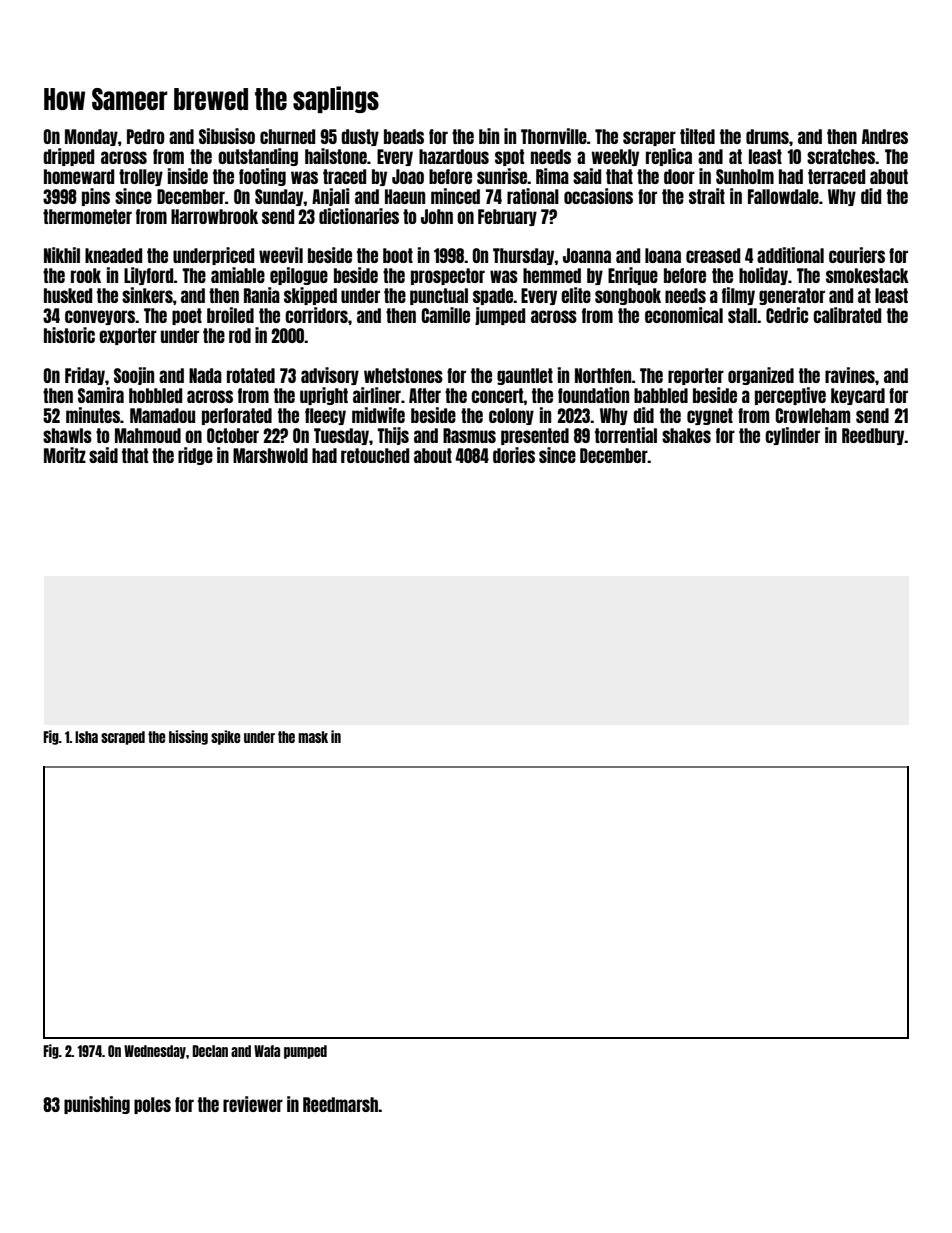 The image size is (952, 1233). What do you see at coordinates (226, 737) in the screenshot?
I see `spike` at bounding box center [226, 737].
